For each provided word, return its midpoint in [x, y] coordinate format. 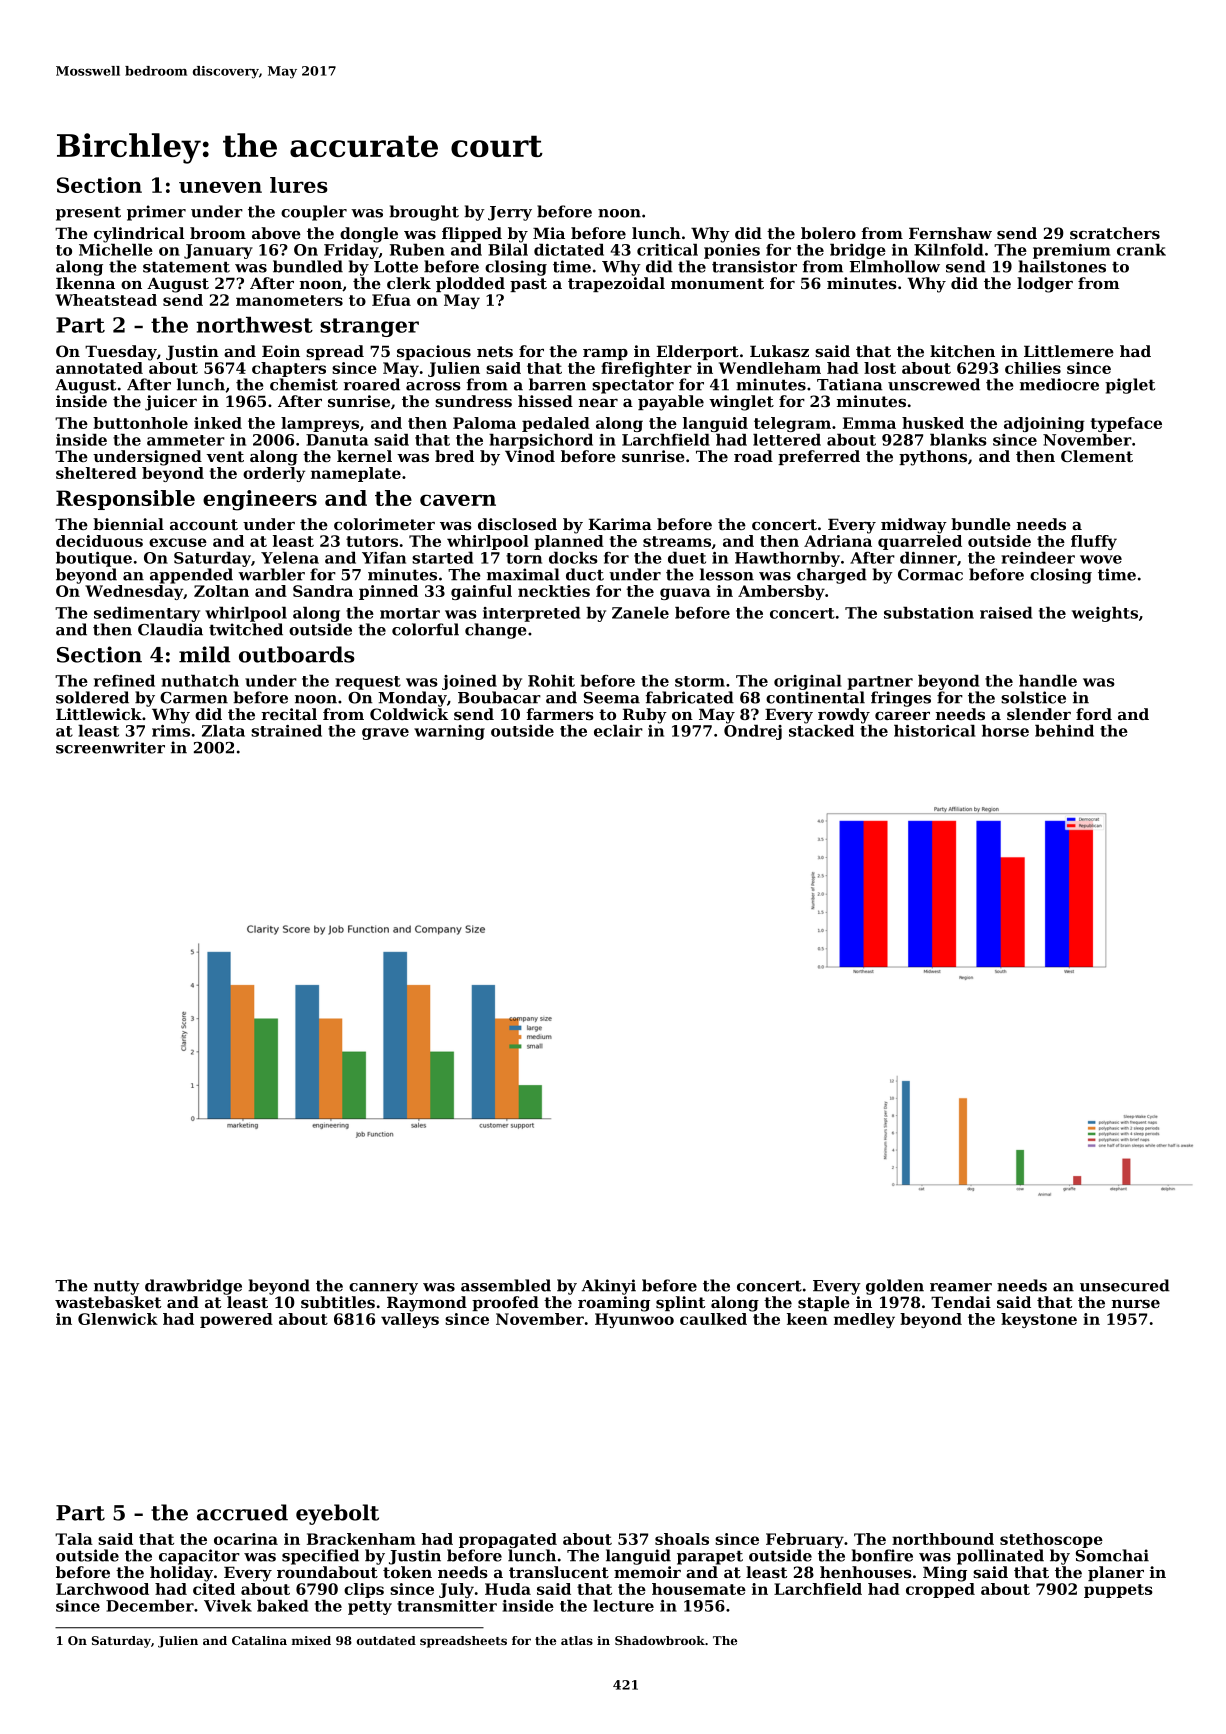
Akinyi [609, 1287]
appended [191, 576]
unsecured [1125, 1285]
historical [934, 731]
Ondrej [753, 732]
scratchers [1115, 233]
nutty [117, 1287]
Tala [74, 1539]
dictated [569, 250]
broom [218, 233]
